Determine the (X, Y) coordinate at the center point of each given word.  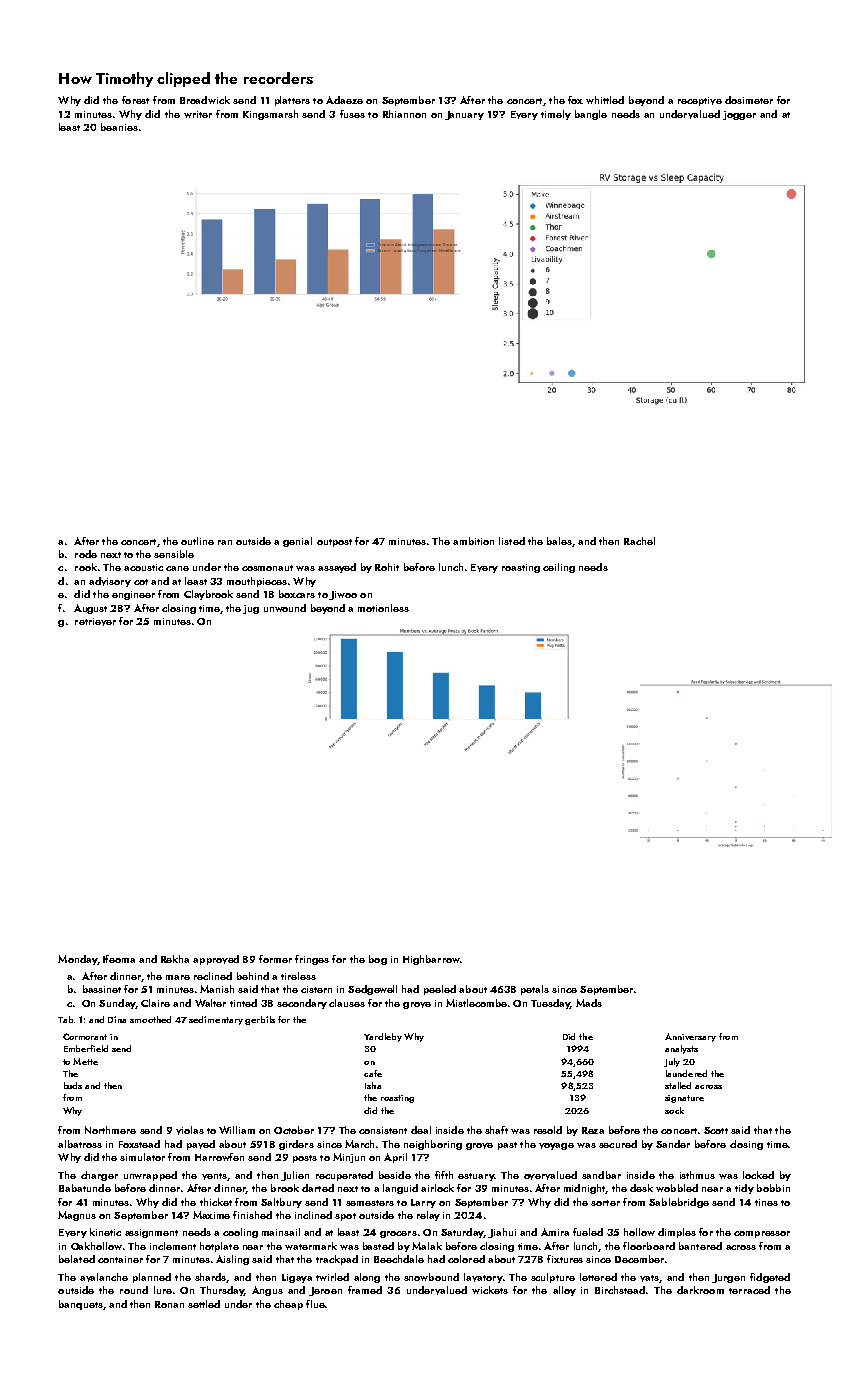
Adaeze (344, 100)
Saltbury (281, 1203)
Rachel (639, 541)
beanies (119, 127)
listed (512, 541)
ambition (473, 541)
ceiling (559, 568)
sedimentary (216, 1020)
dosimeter (749, 100)
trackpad (337, 1260)
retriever (95, 622)
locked (758, 1175)
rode (86, 554)
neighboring (433, 1145)
